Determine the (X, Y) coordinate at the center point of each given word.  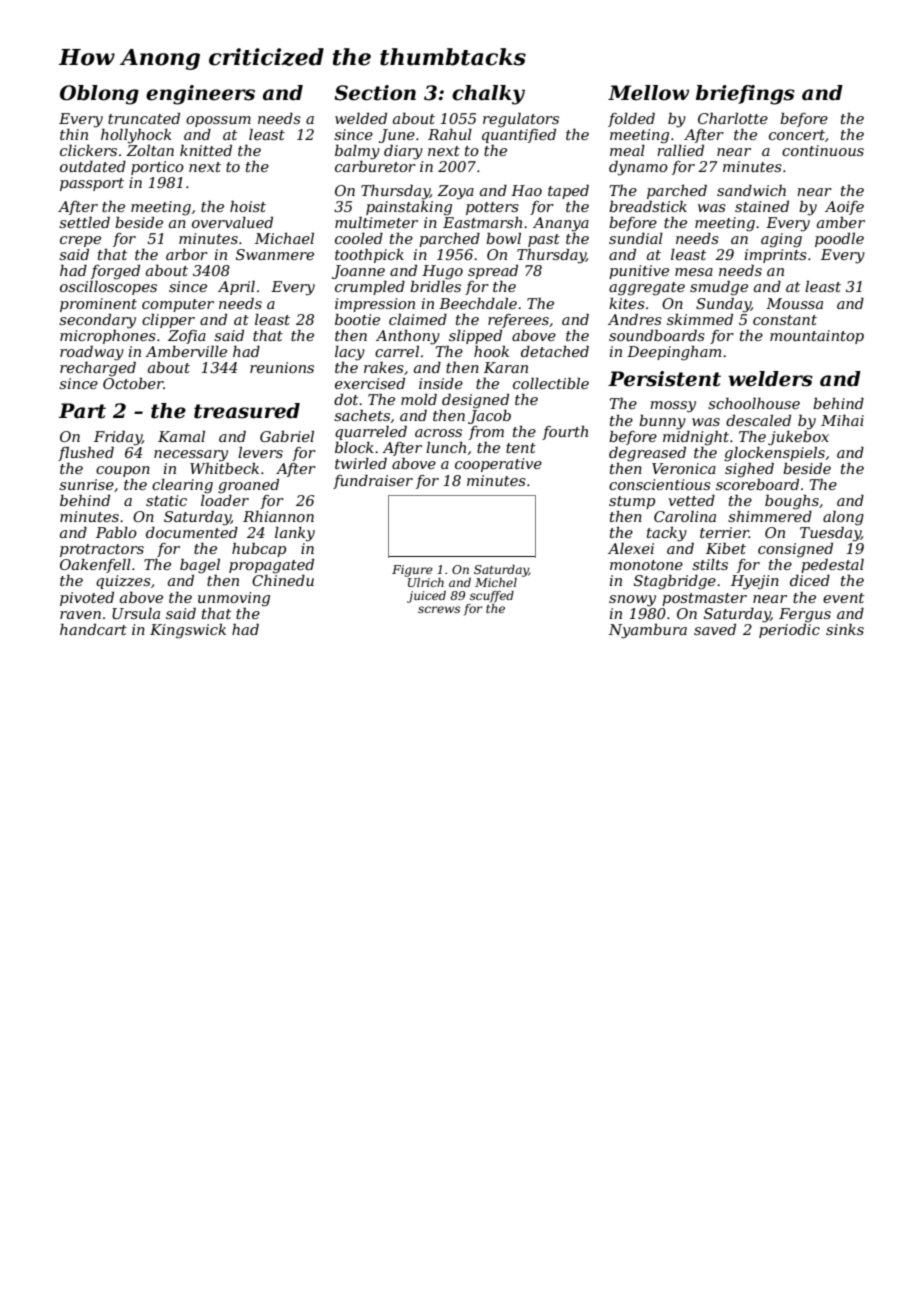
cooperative (498, 465)
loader (225, 500)
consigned (795, 550)
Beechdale (478, 303)
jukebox (798, 438)
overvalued (232, 222)
